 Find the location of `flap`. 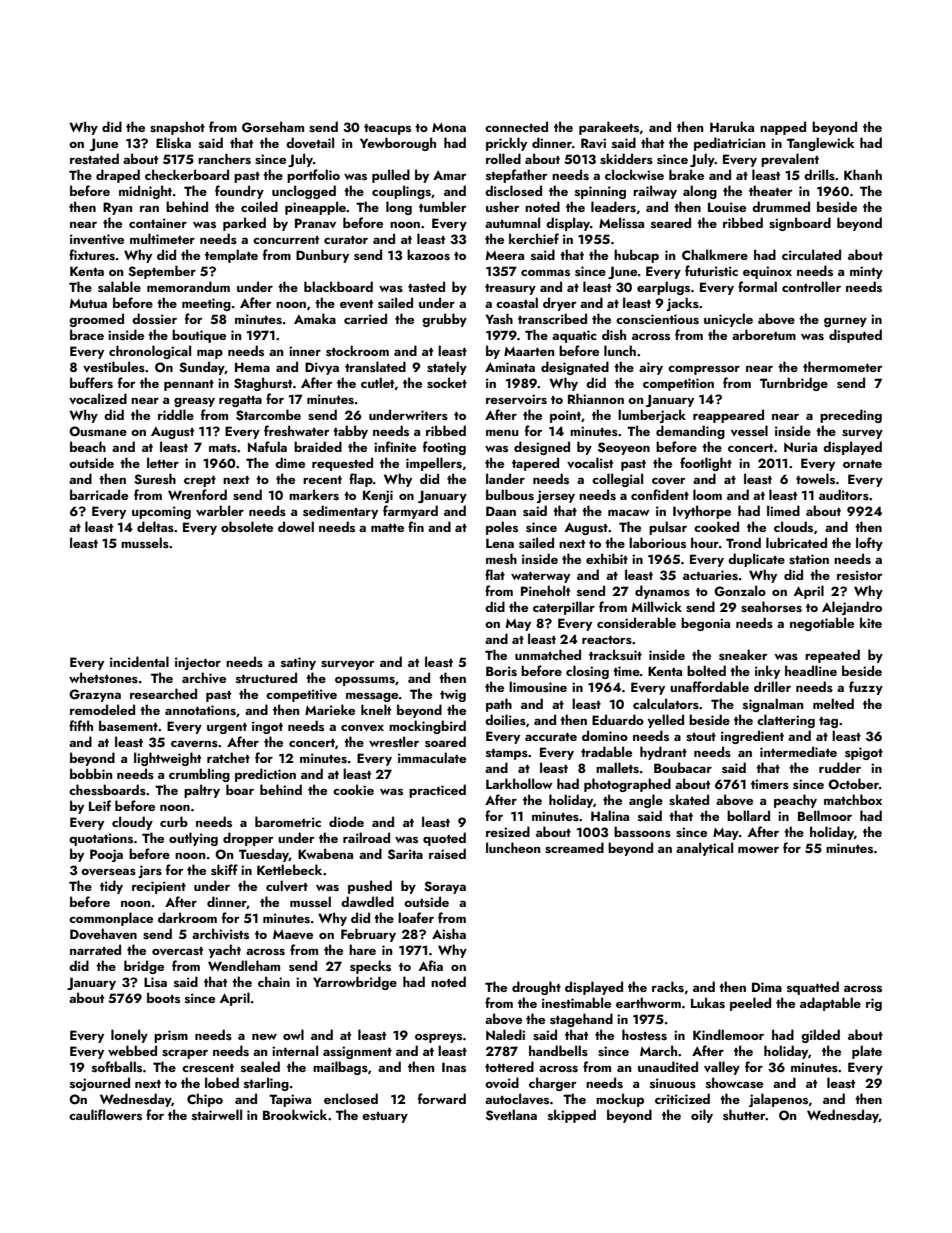

flap is located at coordinates (361, 480).
